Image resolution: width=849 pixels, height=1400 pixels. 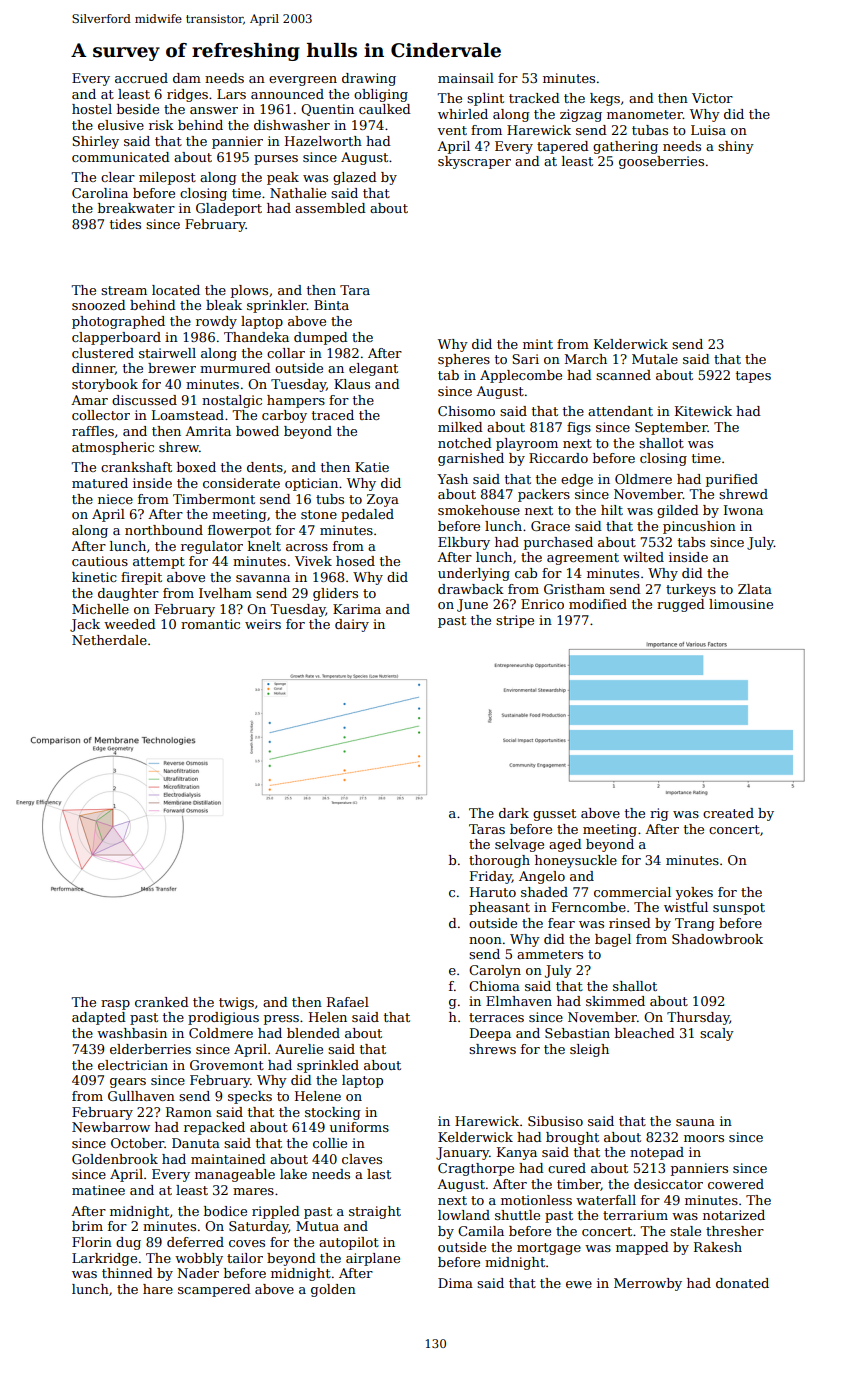 I want to click on thinned, so click(x=127, y=1273).
